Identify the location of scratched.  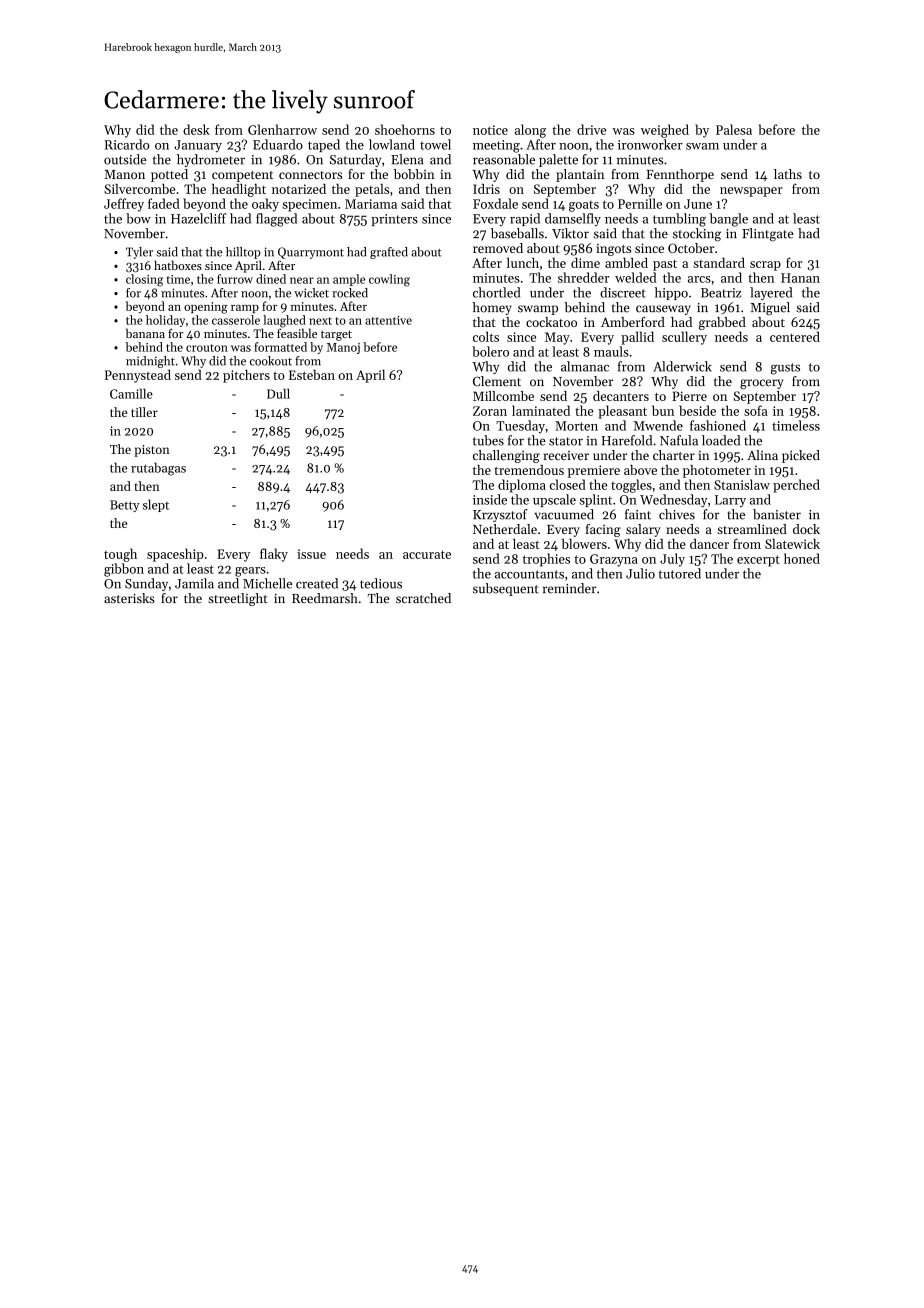
(423, 598).
